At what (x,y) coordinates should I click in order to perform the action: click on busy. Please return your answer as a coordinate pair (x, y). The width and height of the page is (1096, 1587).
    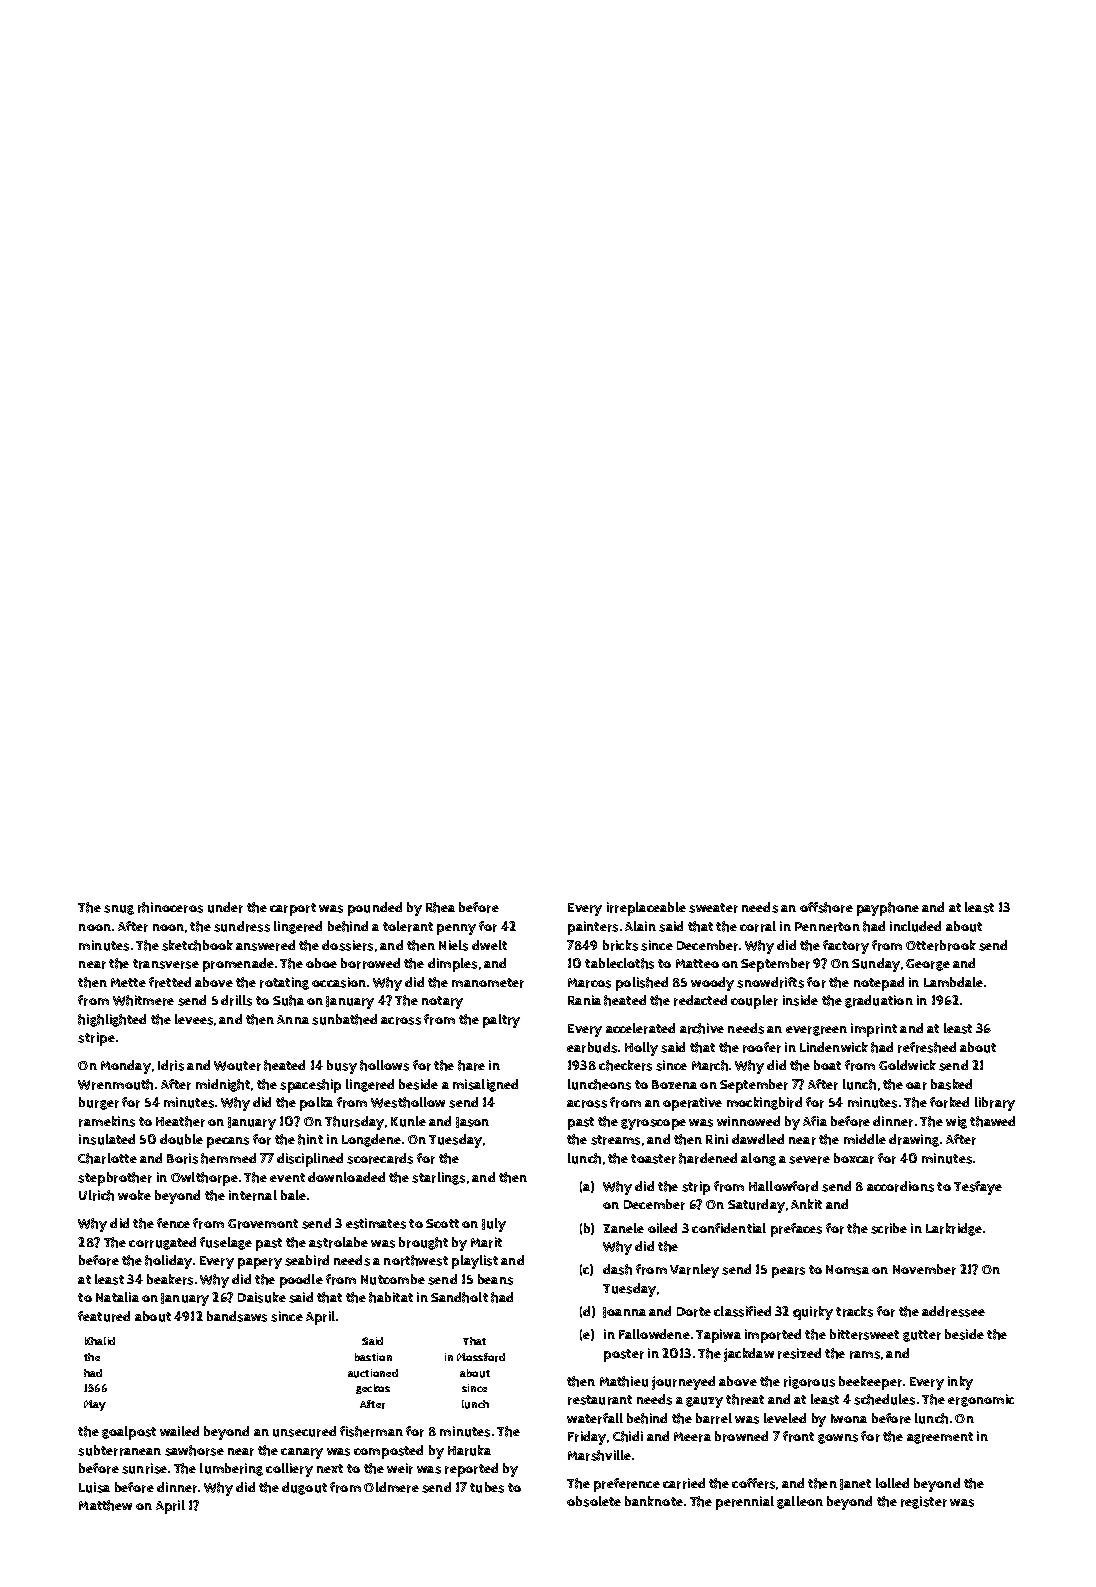
    Looking at the image, I should click on (342, 1067).
